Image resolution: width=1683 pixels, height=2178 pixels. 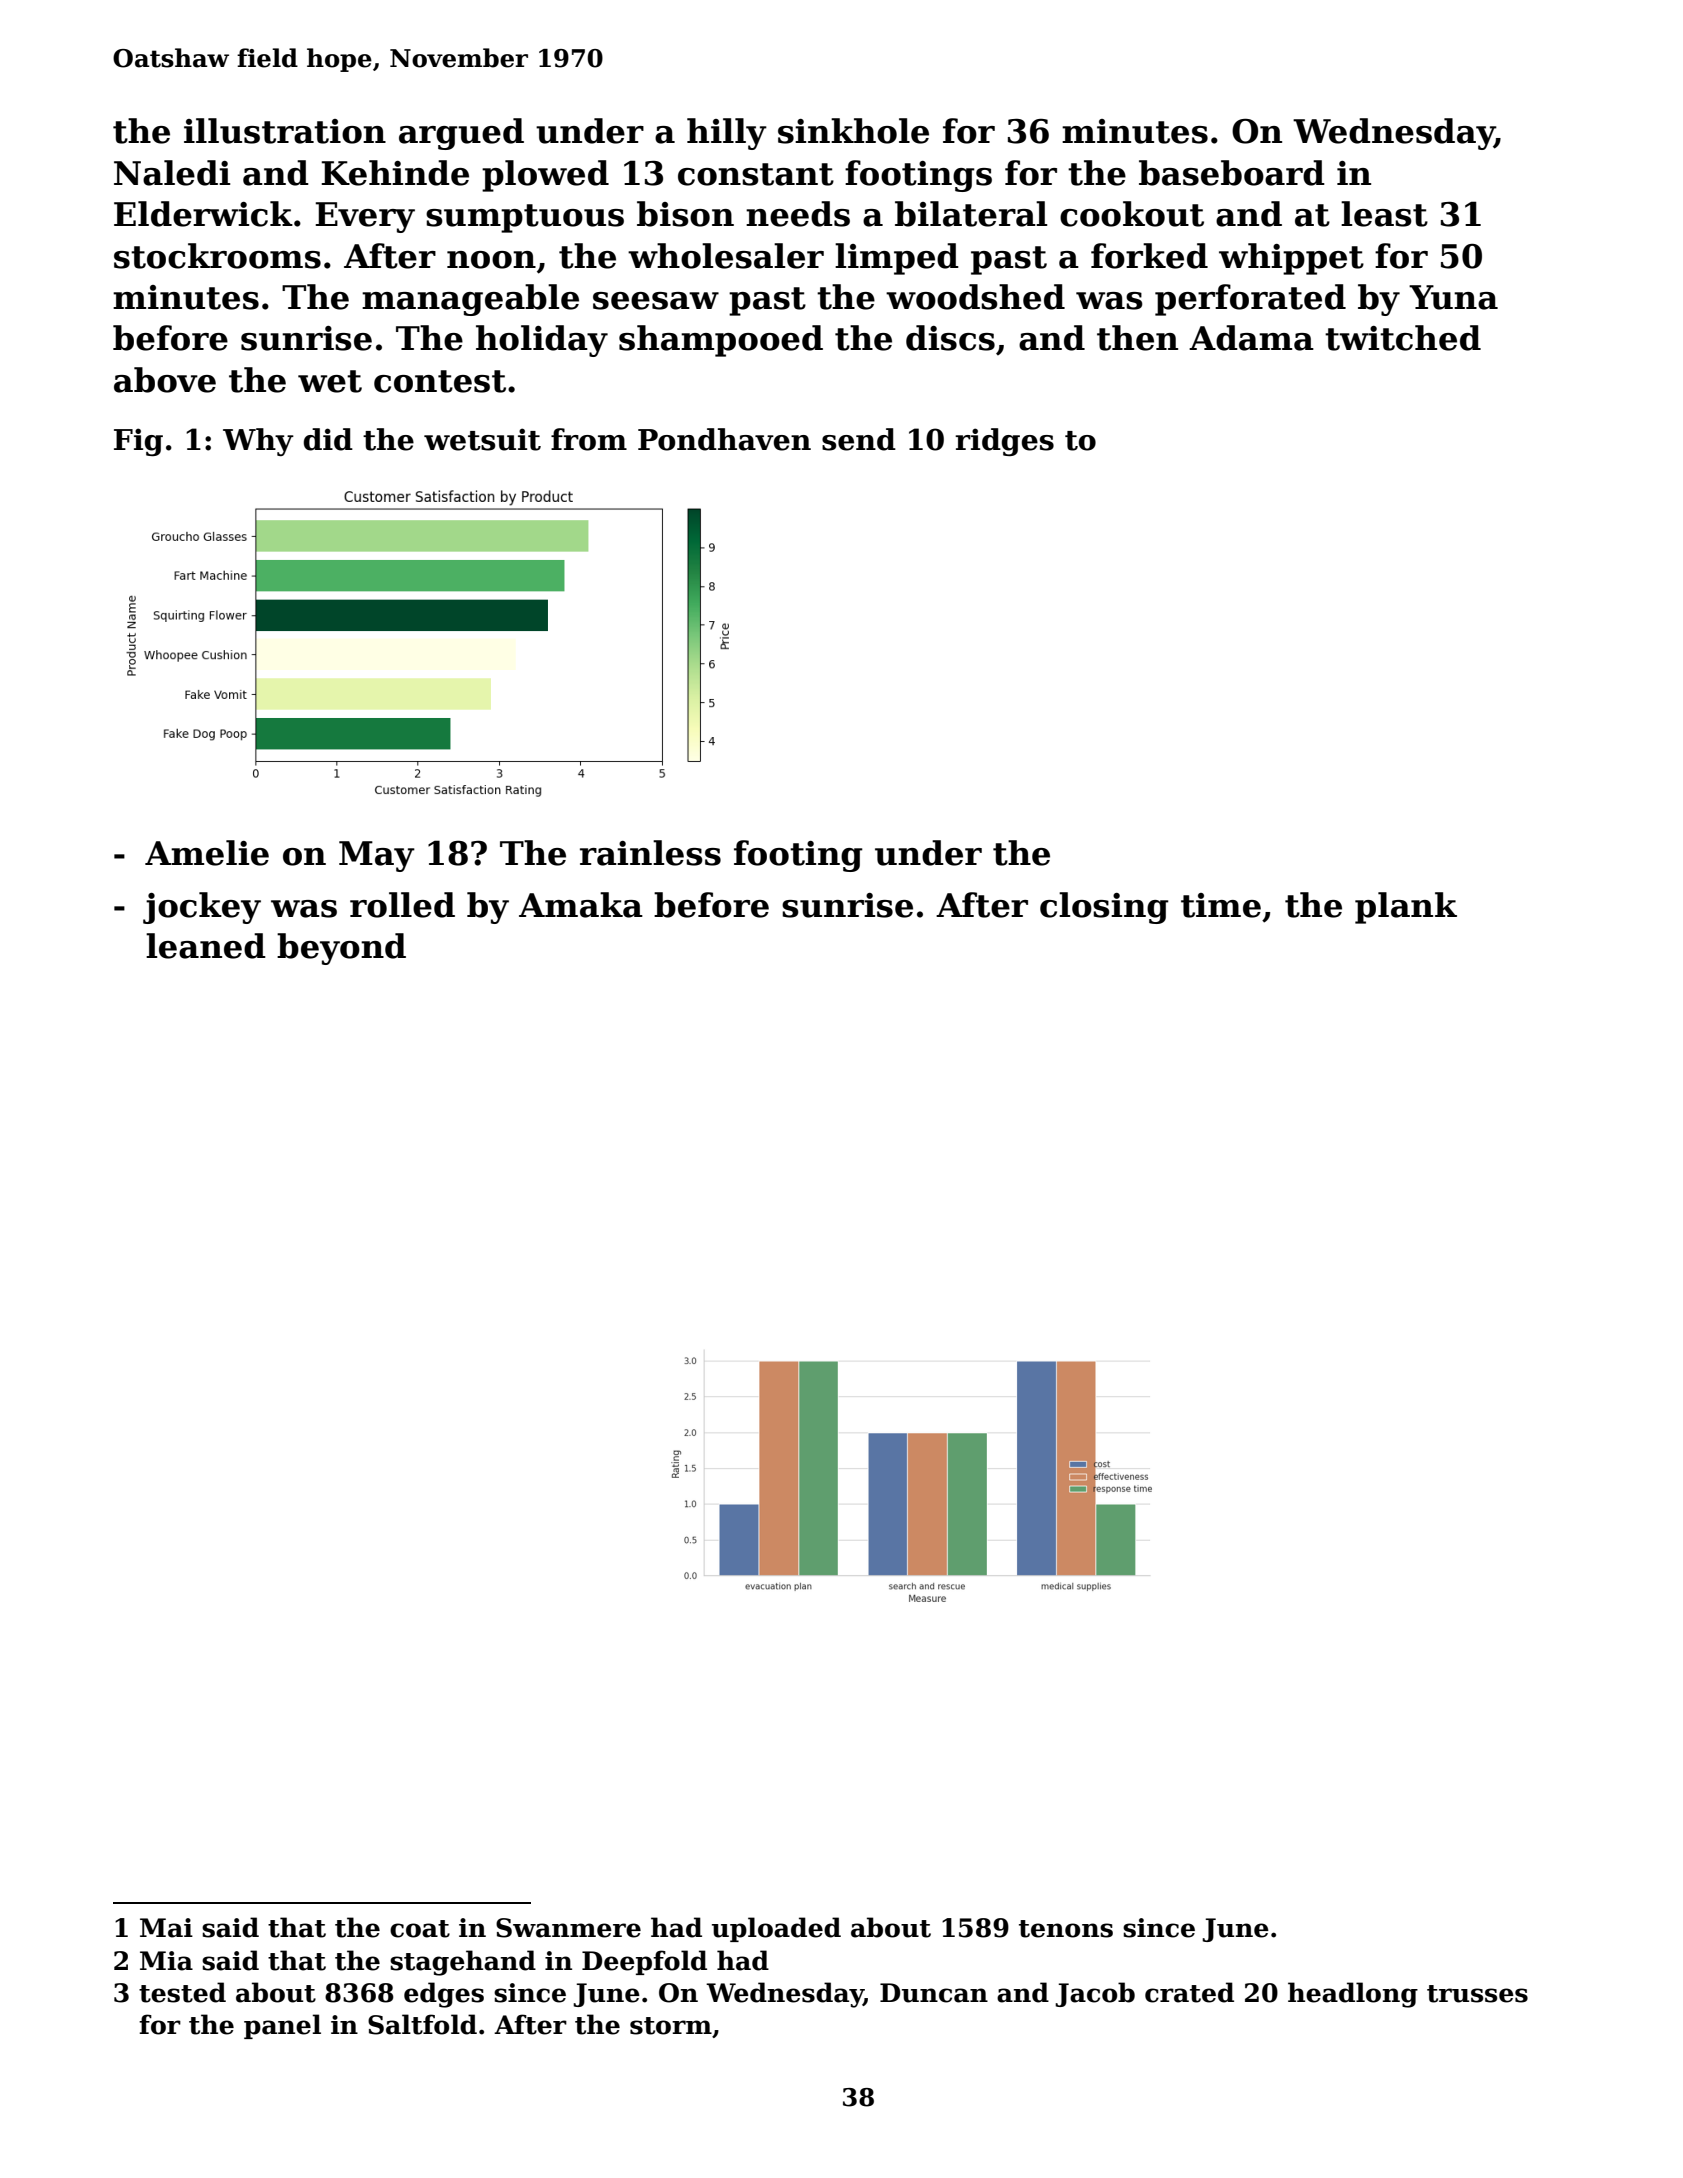 What do you see at coordinates (1477, 1994) in the document?
I see `trusses` at bounding box center [1477, 1994].
